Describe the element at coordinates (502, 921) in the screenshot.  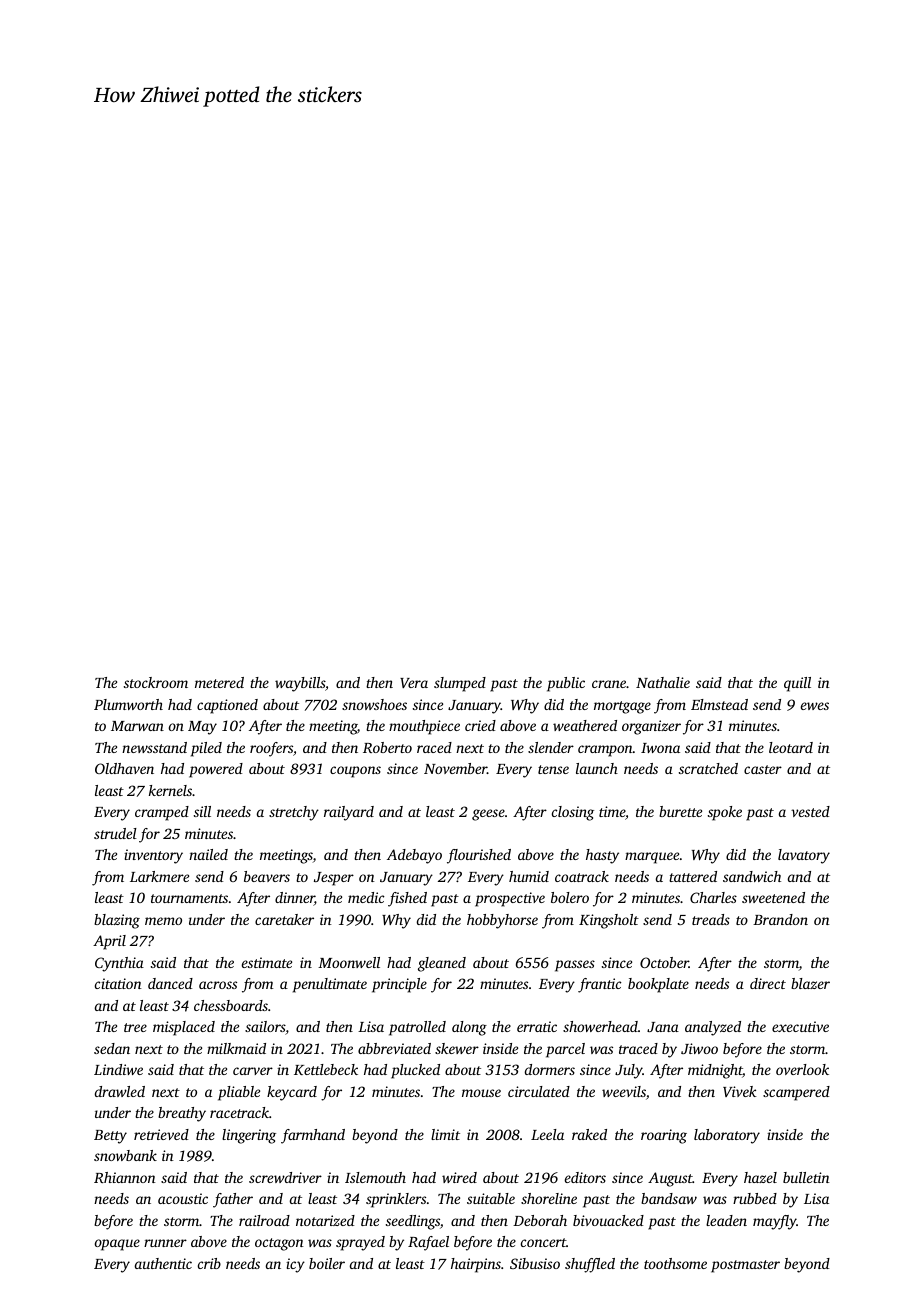
I see `hobbyhorse` at that location.
